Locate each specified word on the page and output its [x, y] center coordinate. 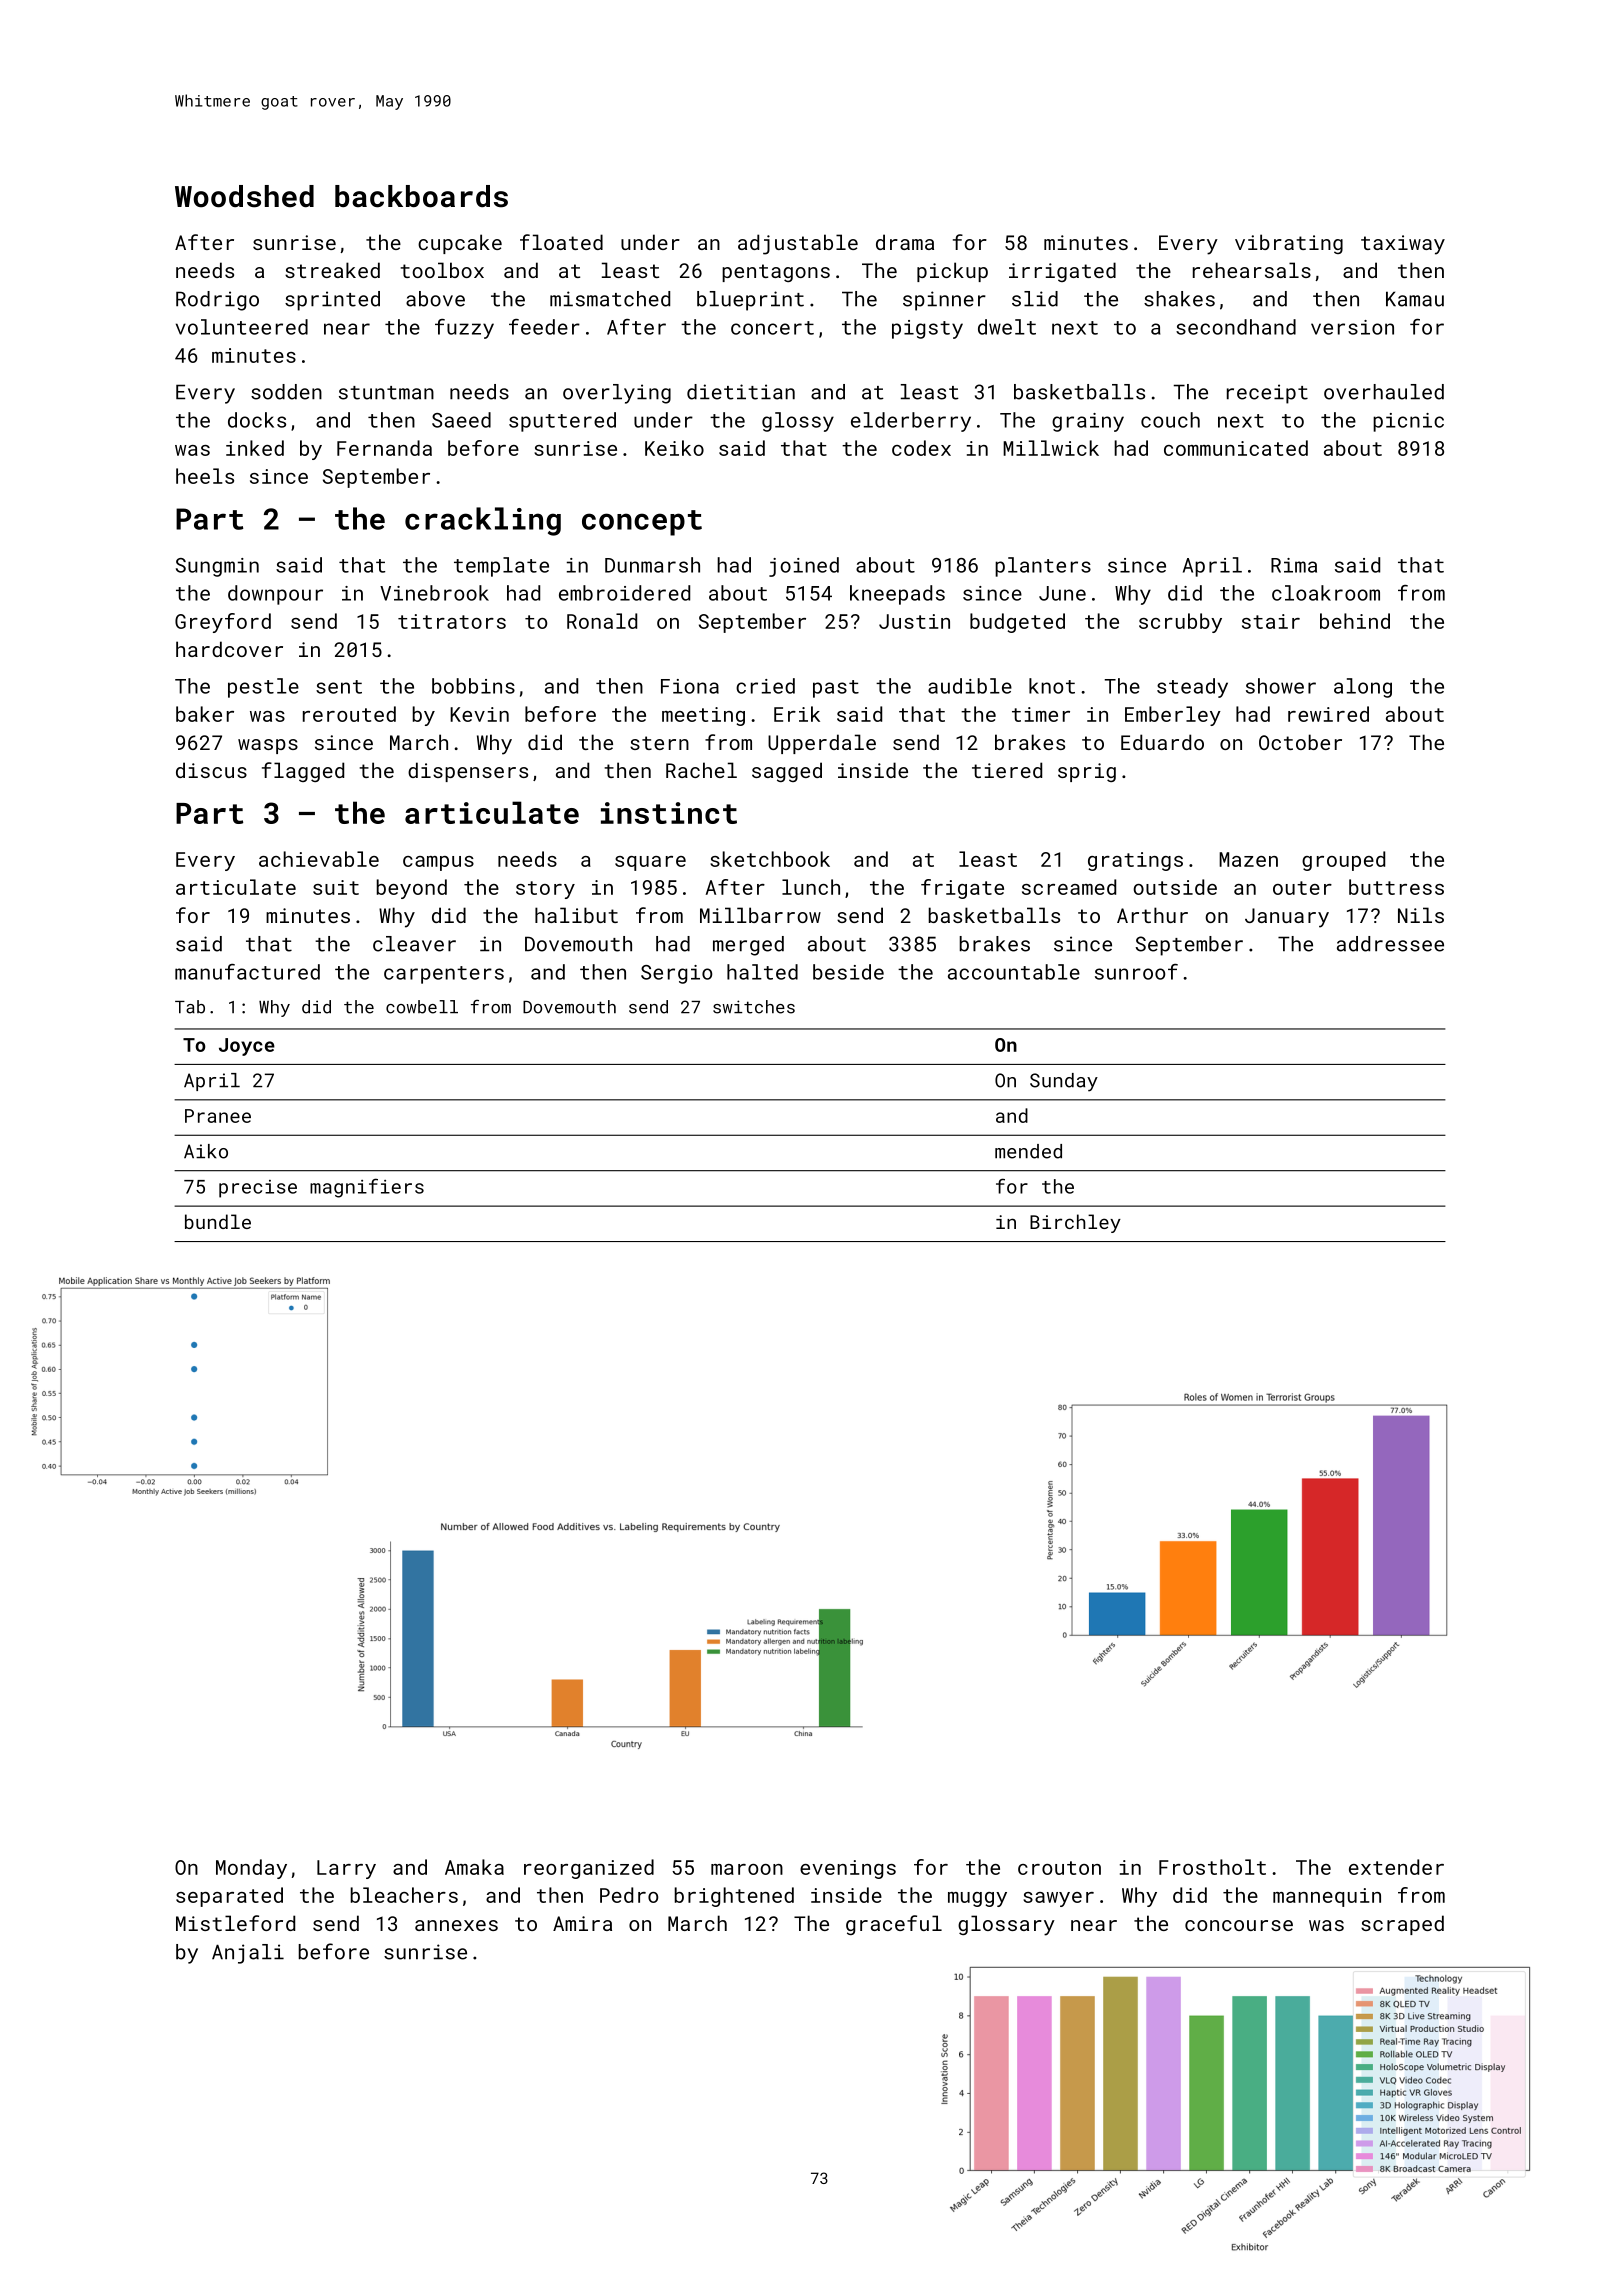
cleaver [414, 944]
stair [1271, 621]
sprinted [332, 301]
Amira [582, 1923]
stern [659, 743]
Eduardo [1162, 742]
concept [642, 523]
